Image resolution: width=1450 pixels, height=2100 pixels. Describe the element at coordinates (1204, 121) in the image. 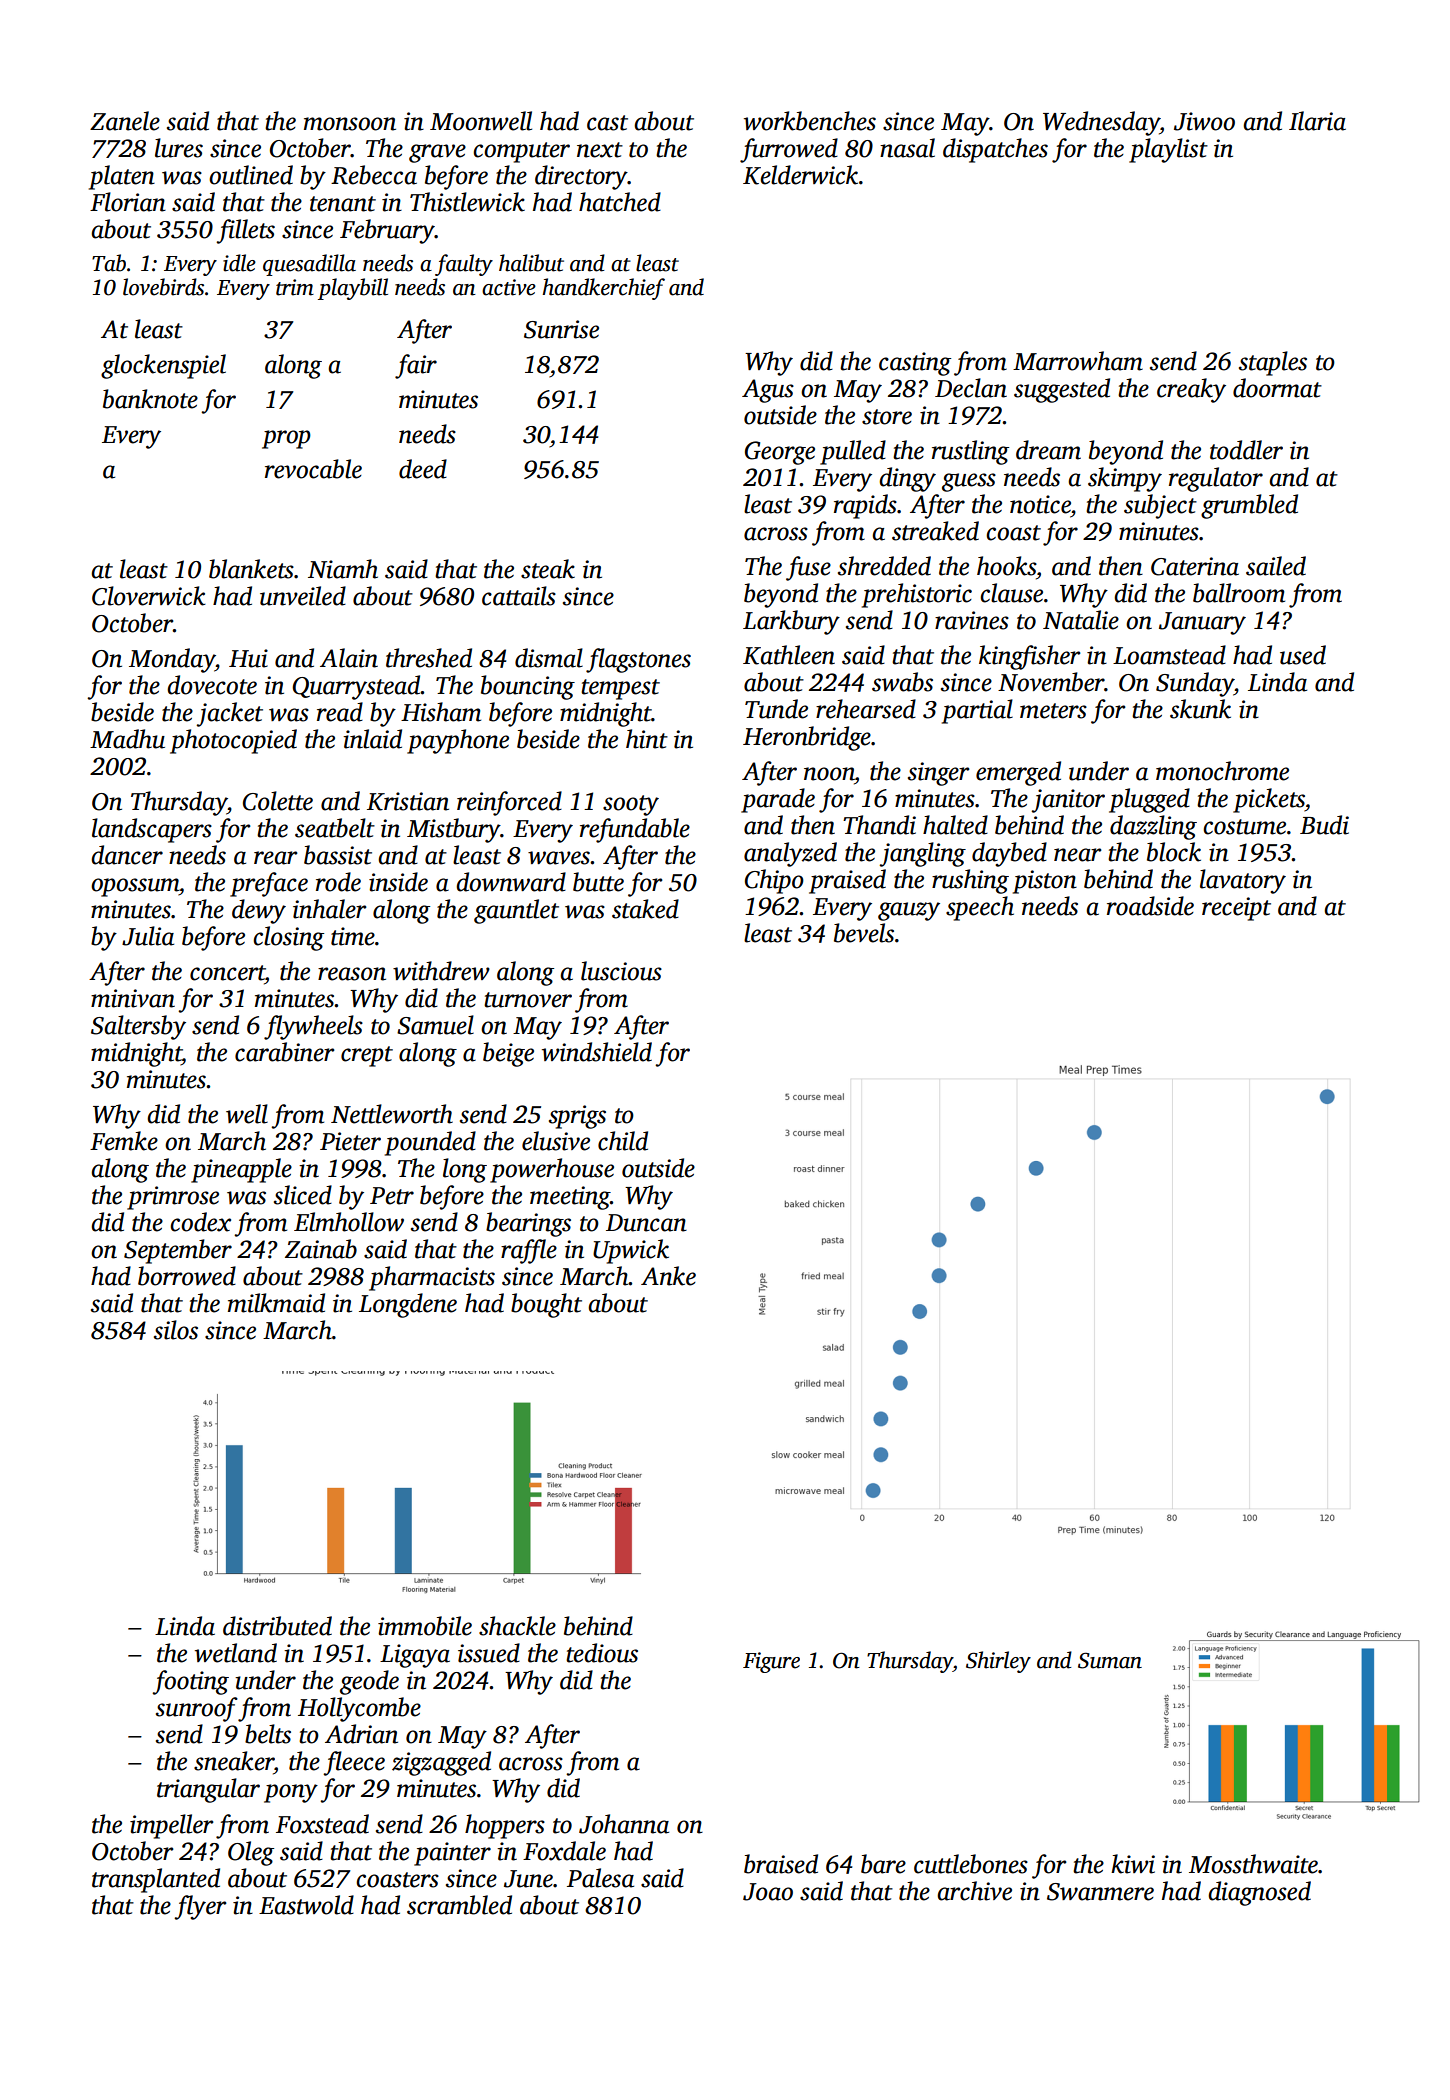

I see `Jiwoo` at that location.
